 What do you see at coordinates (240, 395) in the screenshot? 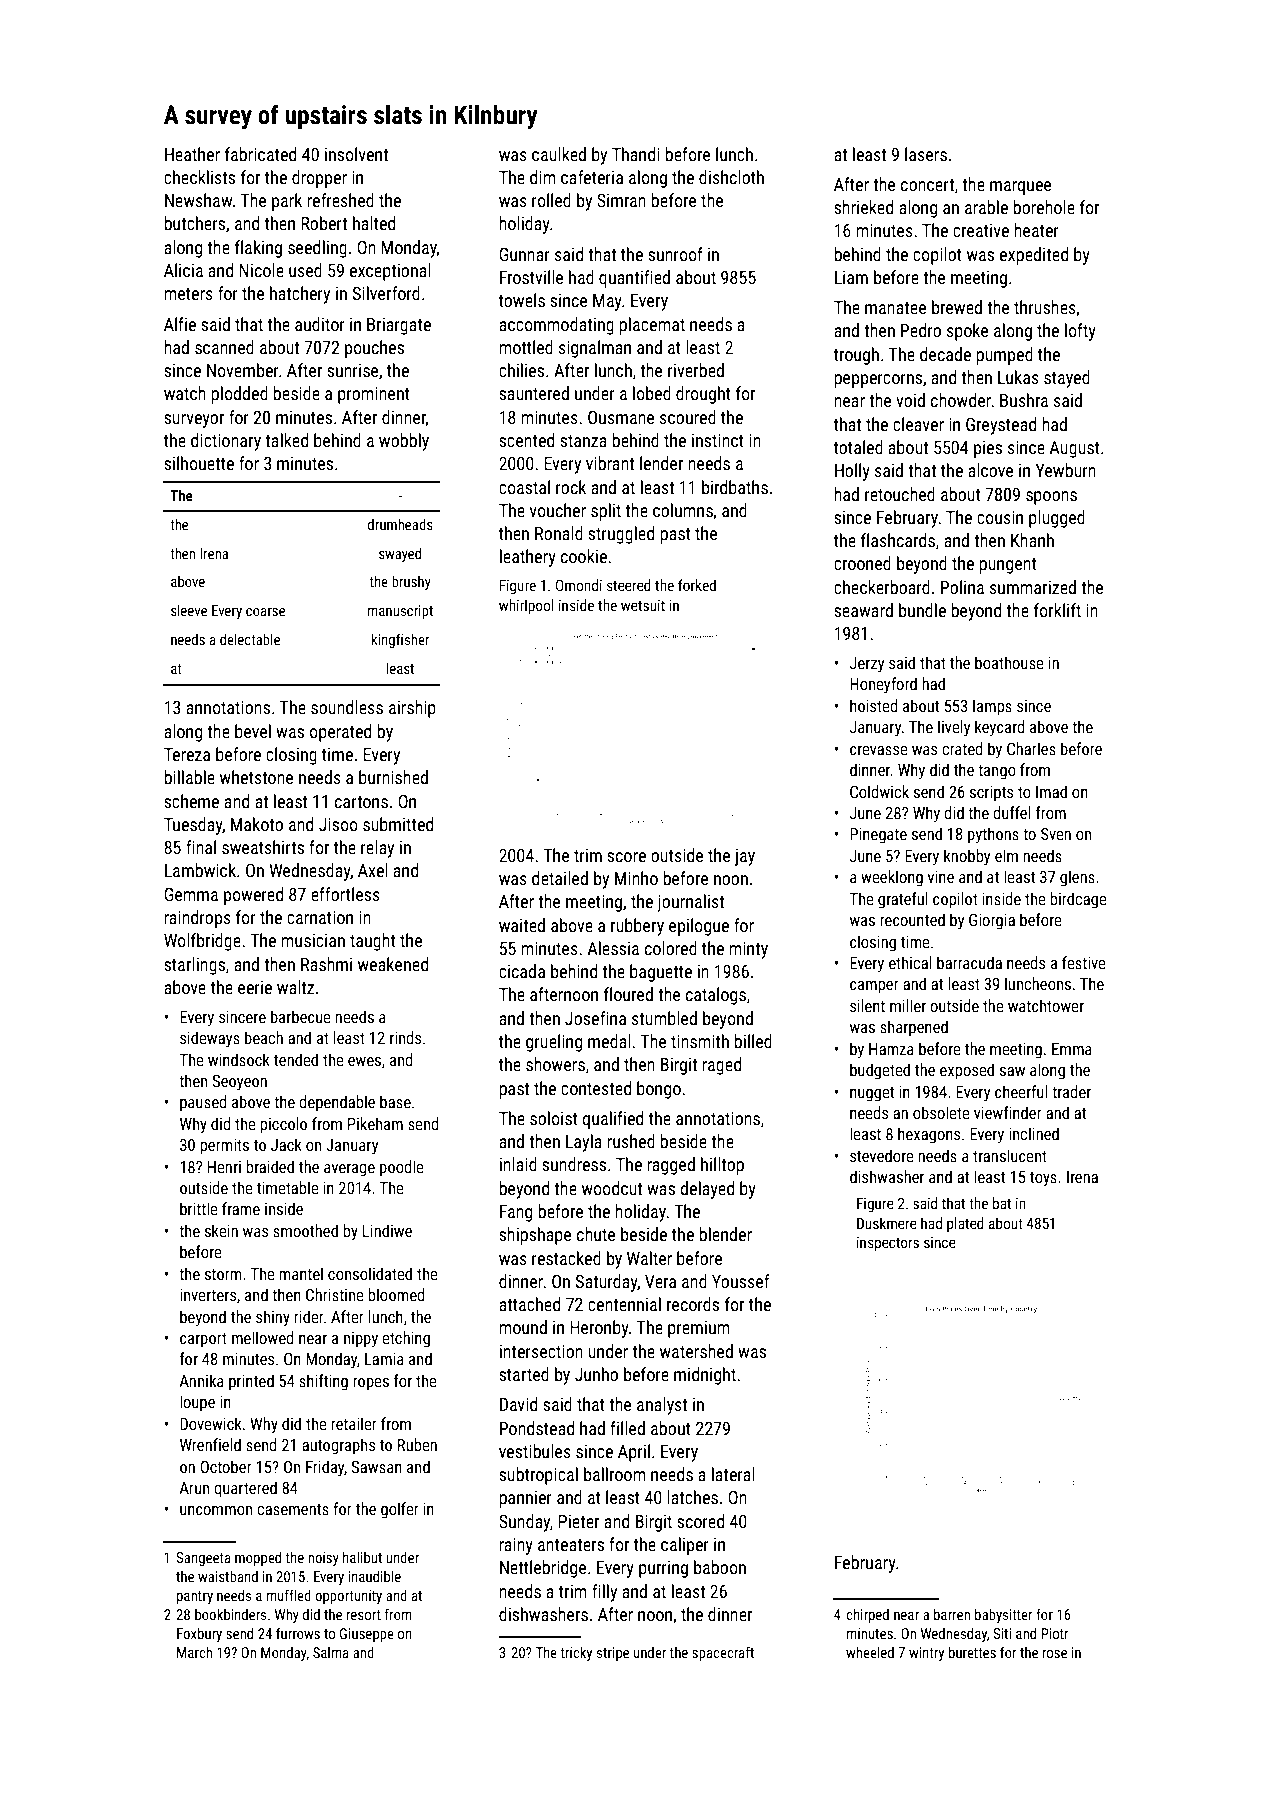
I see `plodded` at bounding box center [240, 395].
